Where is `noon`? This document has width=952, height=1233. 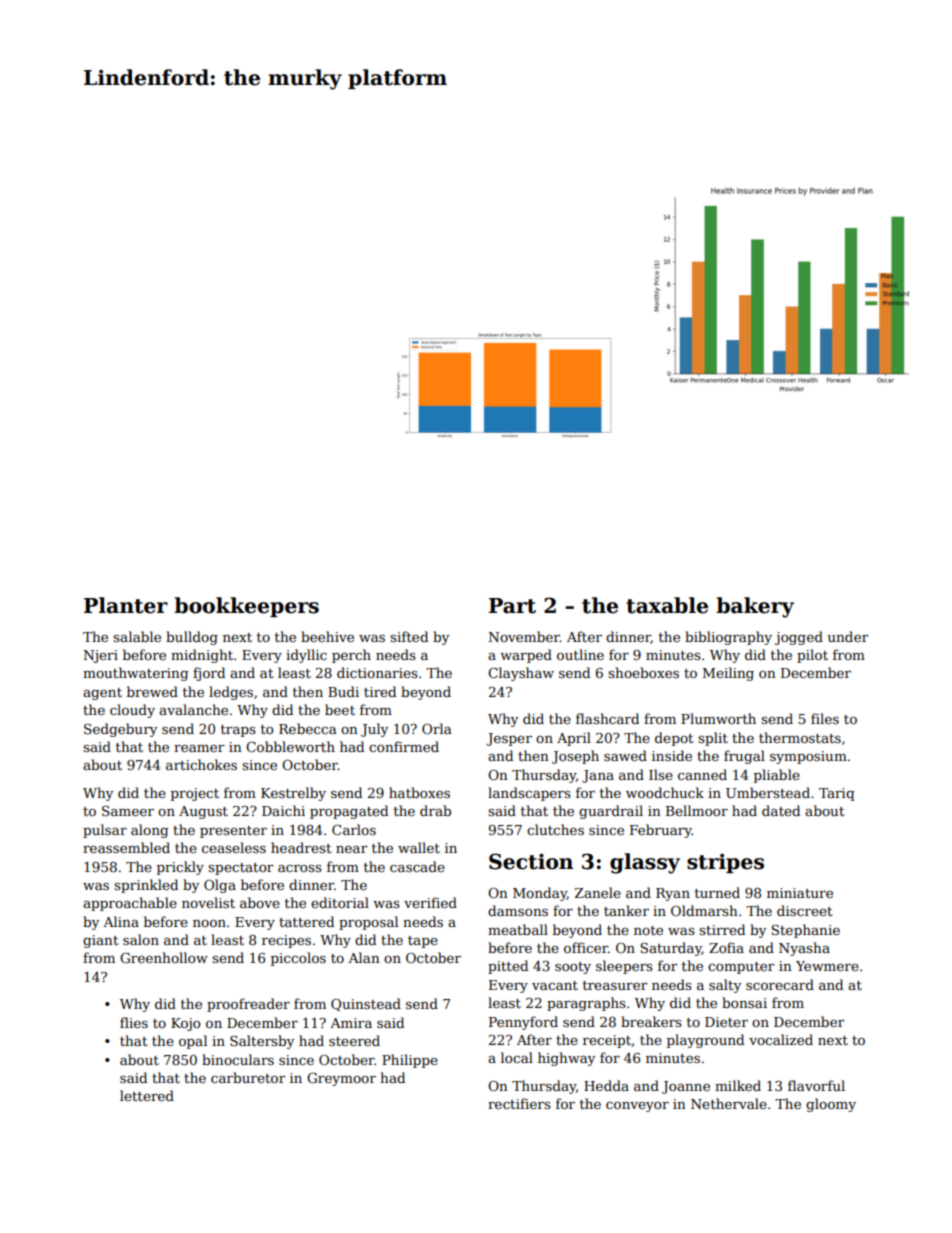 noon is located at coordinates (209, 923).
